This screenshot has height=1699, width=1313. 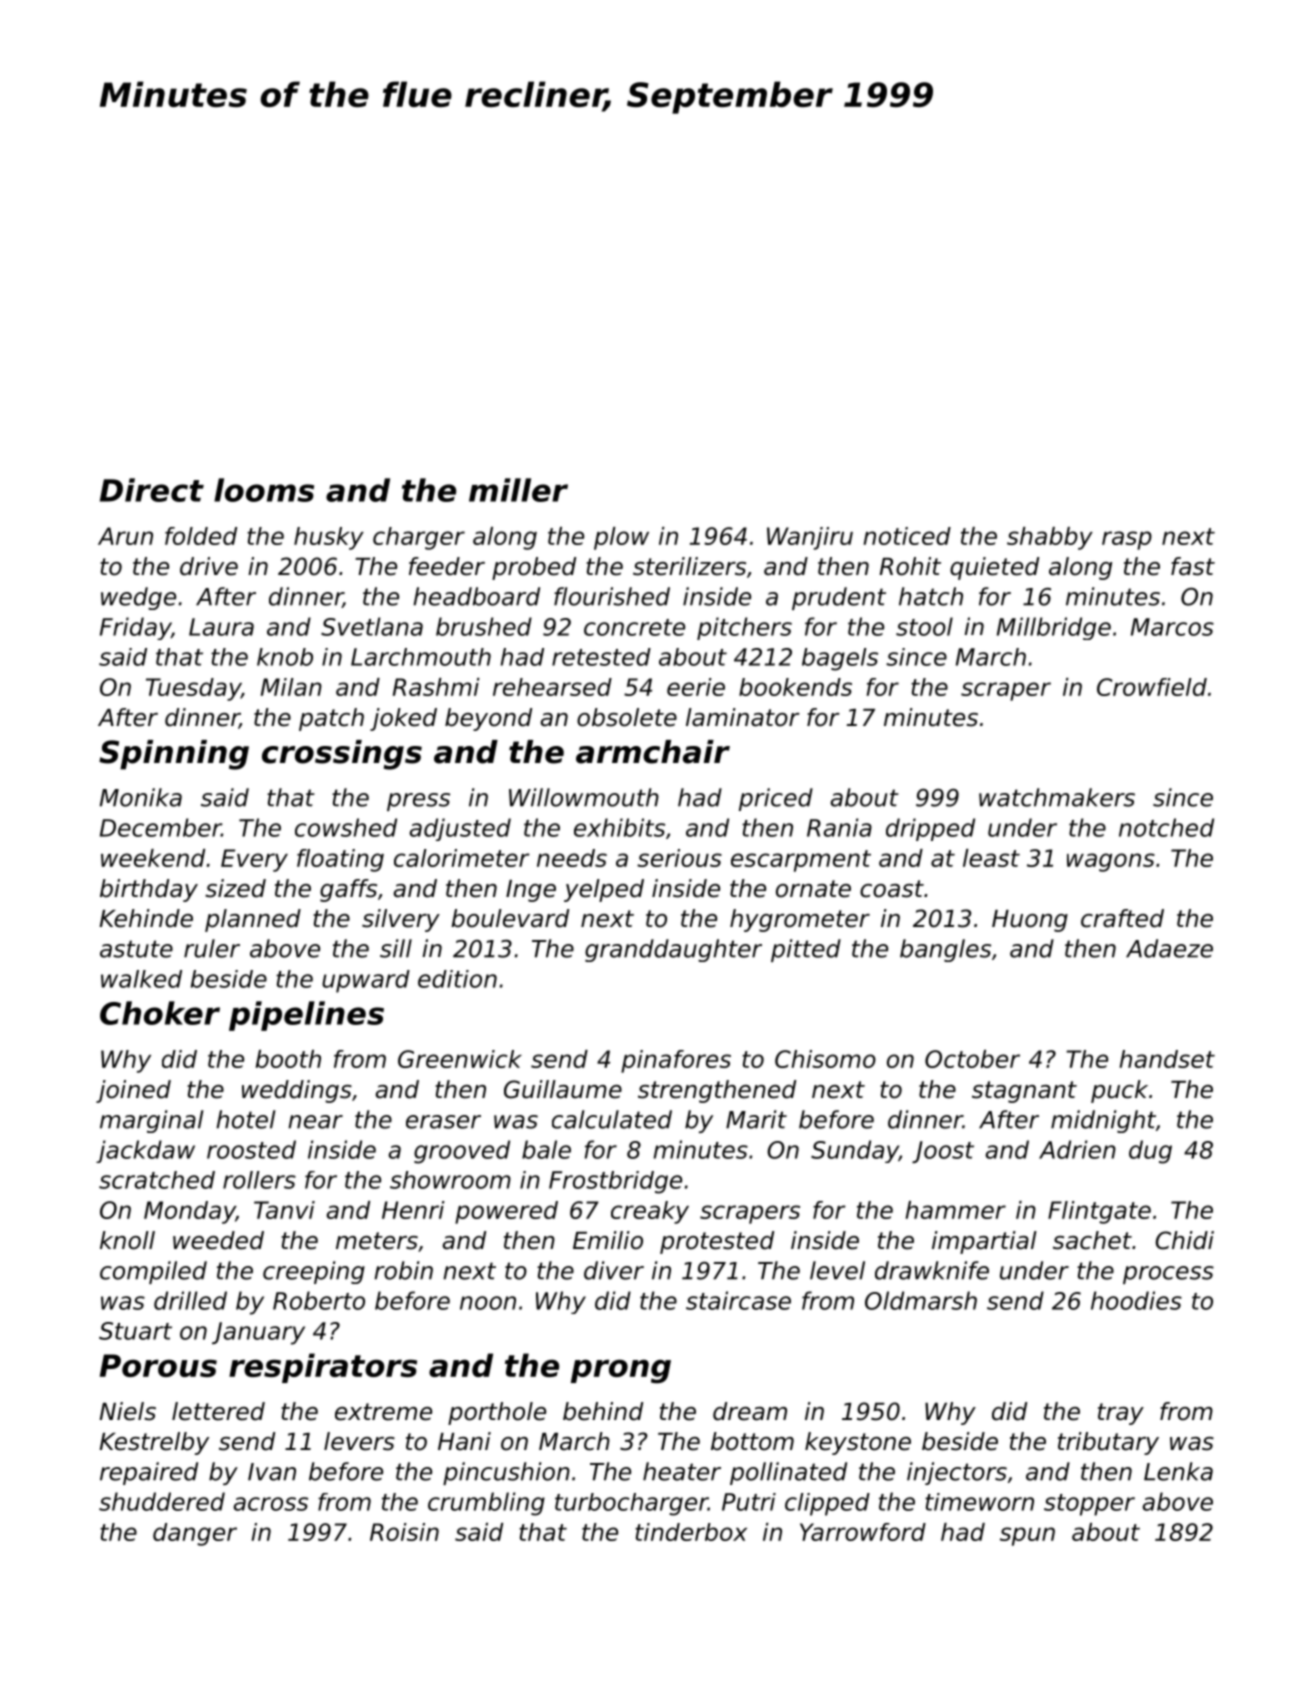 What do you see at coordinates (264, 490) in the screenshot?
I see `looms` at bounding box center [264, 490].
